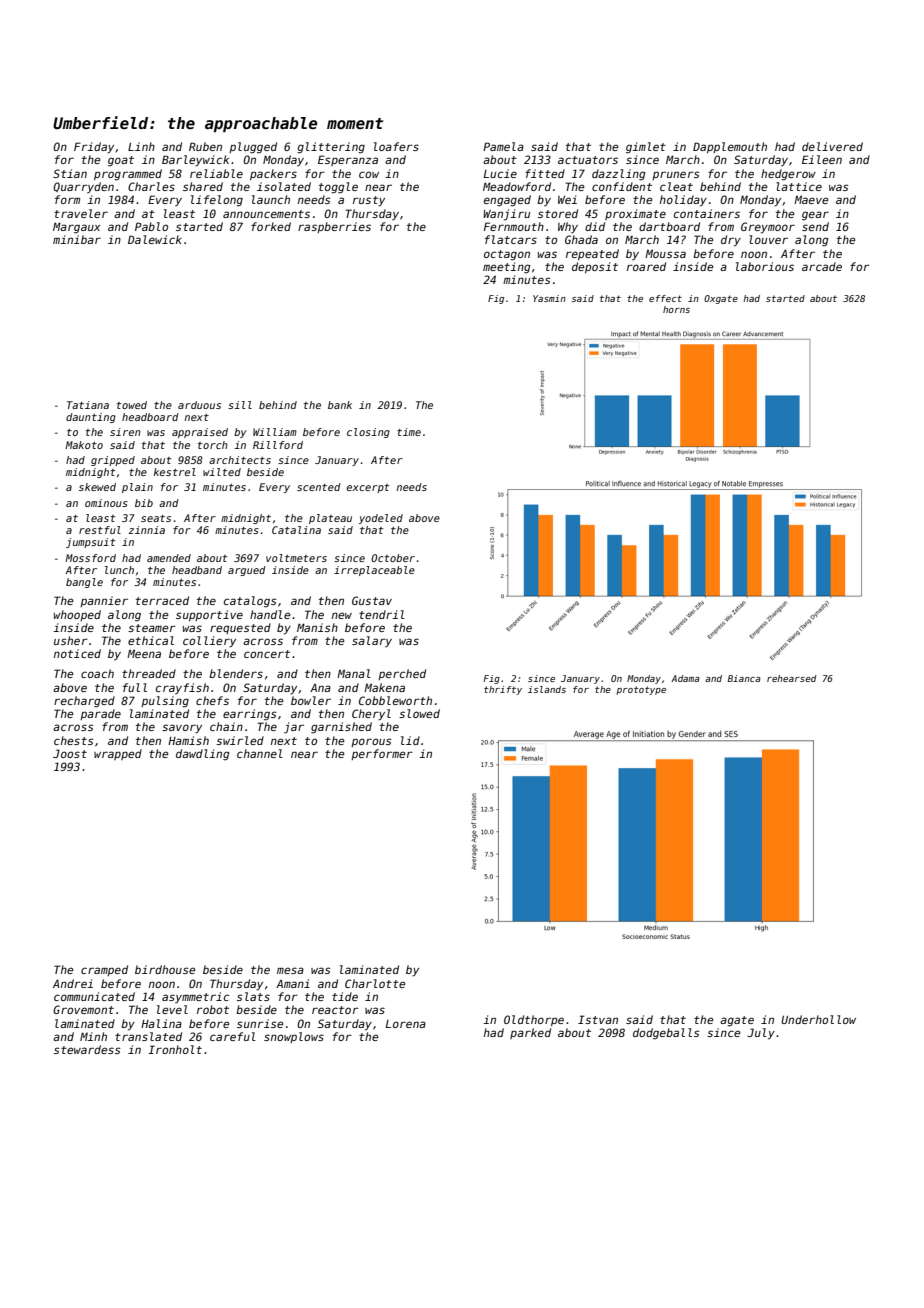 The width and height of the screenshot is (924, 1308). What do you see at coordinates (175, 1049) in the screenshot?
I see `Ironholt` at bounding box center [175, 1049].
